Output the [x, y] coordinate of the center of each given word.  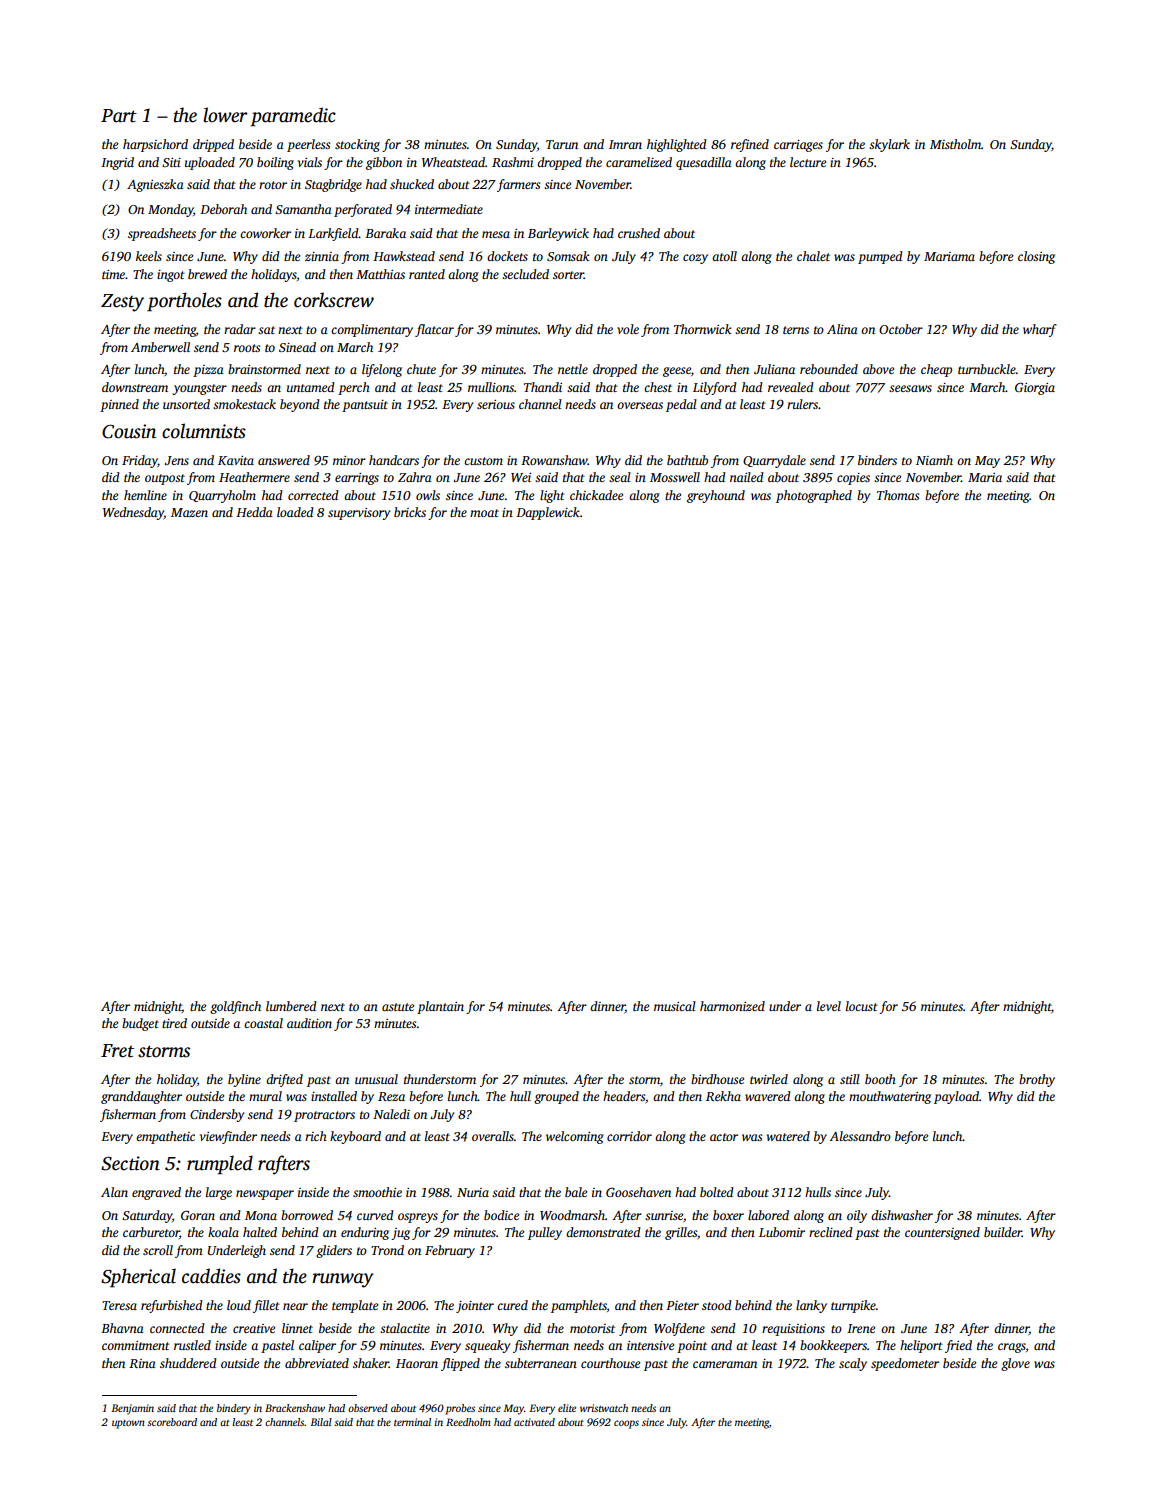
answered [284, 460]
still [850, 1079]
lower [225, 115]
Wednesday [133, 513]
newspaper [265, 1195]
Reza [391, 1096]
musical [675, 1006]
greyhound [716, 496]
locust [862, 1006]
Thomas [898, 495]
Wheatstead [453, 162]
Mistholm [955, 144]
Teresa [119, 1305]
